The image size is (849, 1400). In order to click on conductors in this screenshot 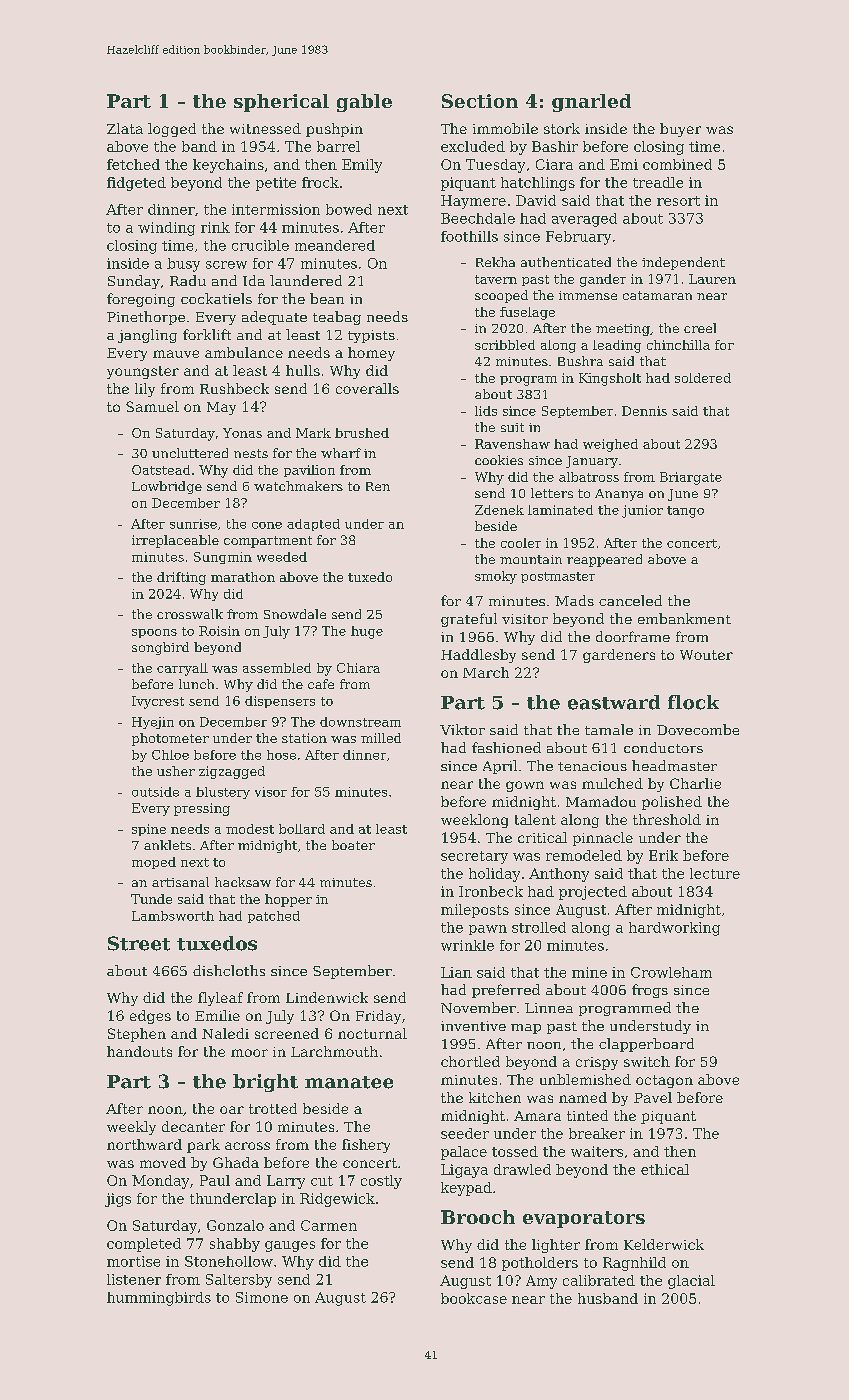, I will do `click(663, 747)`.
